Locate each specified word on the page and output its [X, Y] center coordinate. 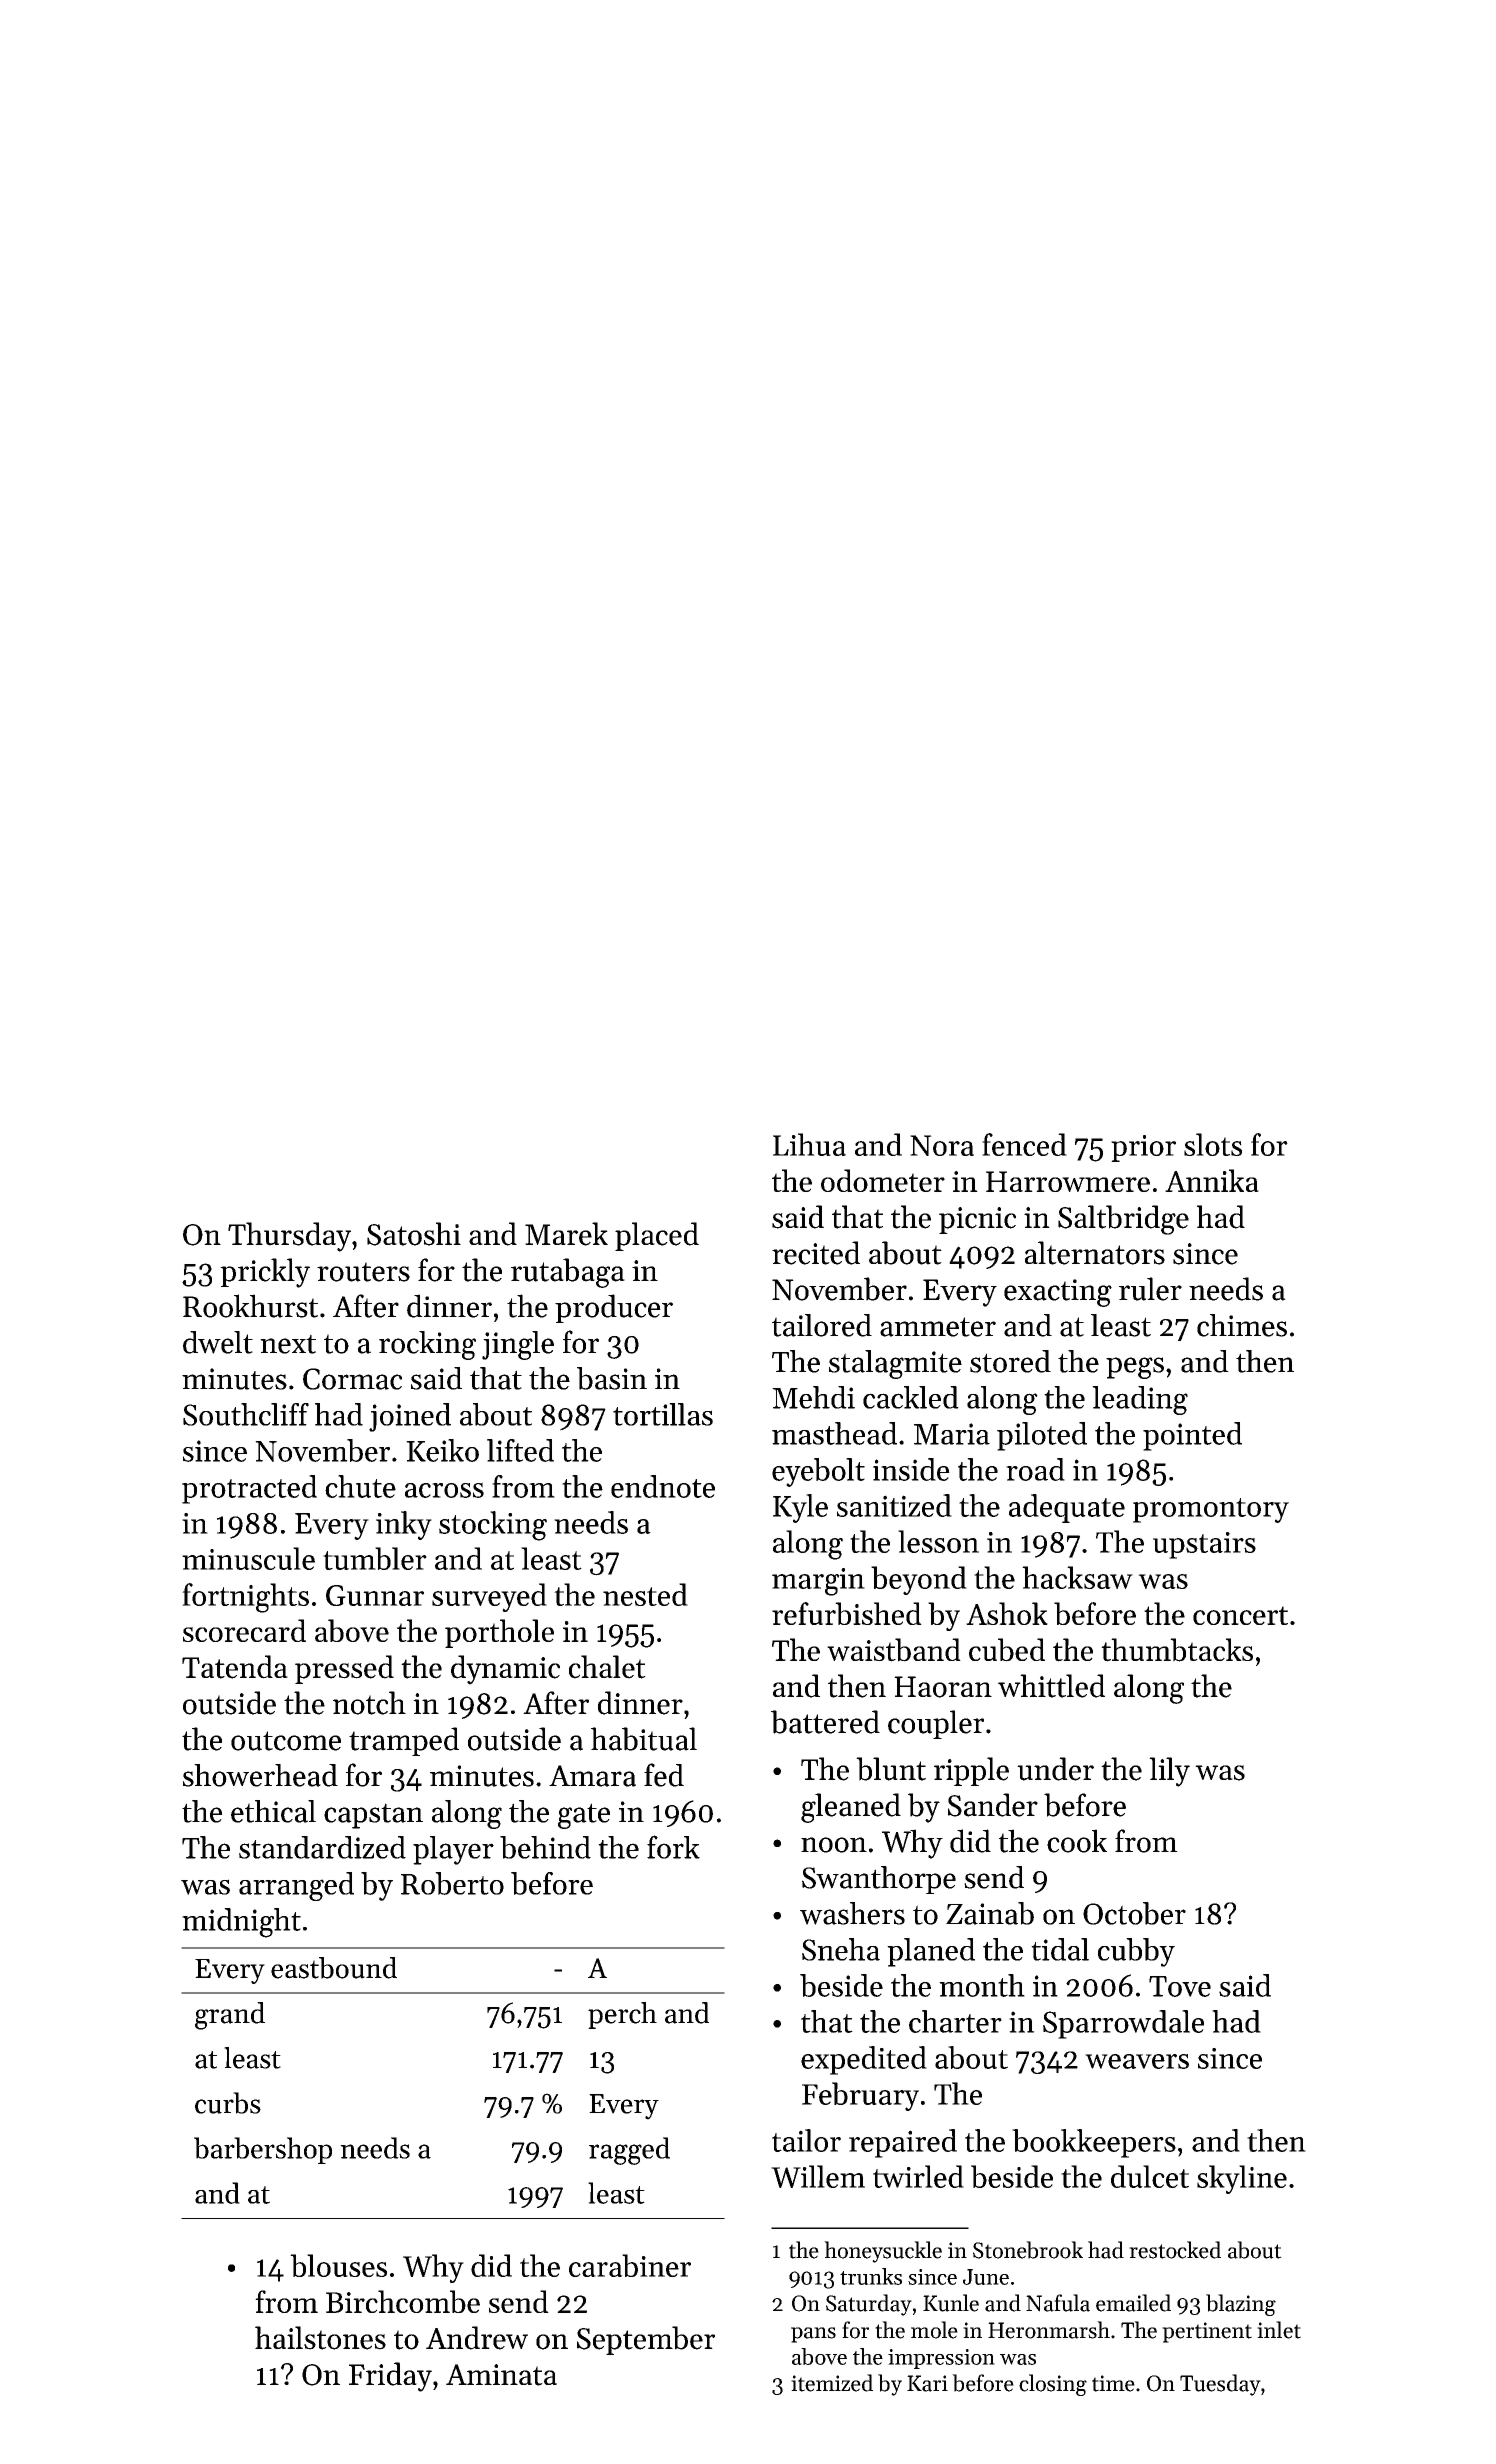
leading [1140, 1400]
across [444, 1490]
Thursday [289, 1237]
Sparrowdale [1123, 2024]
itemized [832, 2383]
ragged [629, 2151]
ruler [1150, 1289]
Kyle [800, 1508]
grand [230, 2016]
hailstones [320, 2338]
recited [816, 1253]
